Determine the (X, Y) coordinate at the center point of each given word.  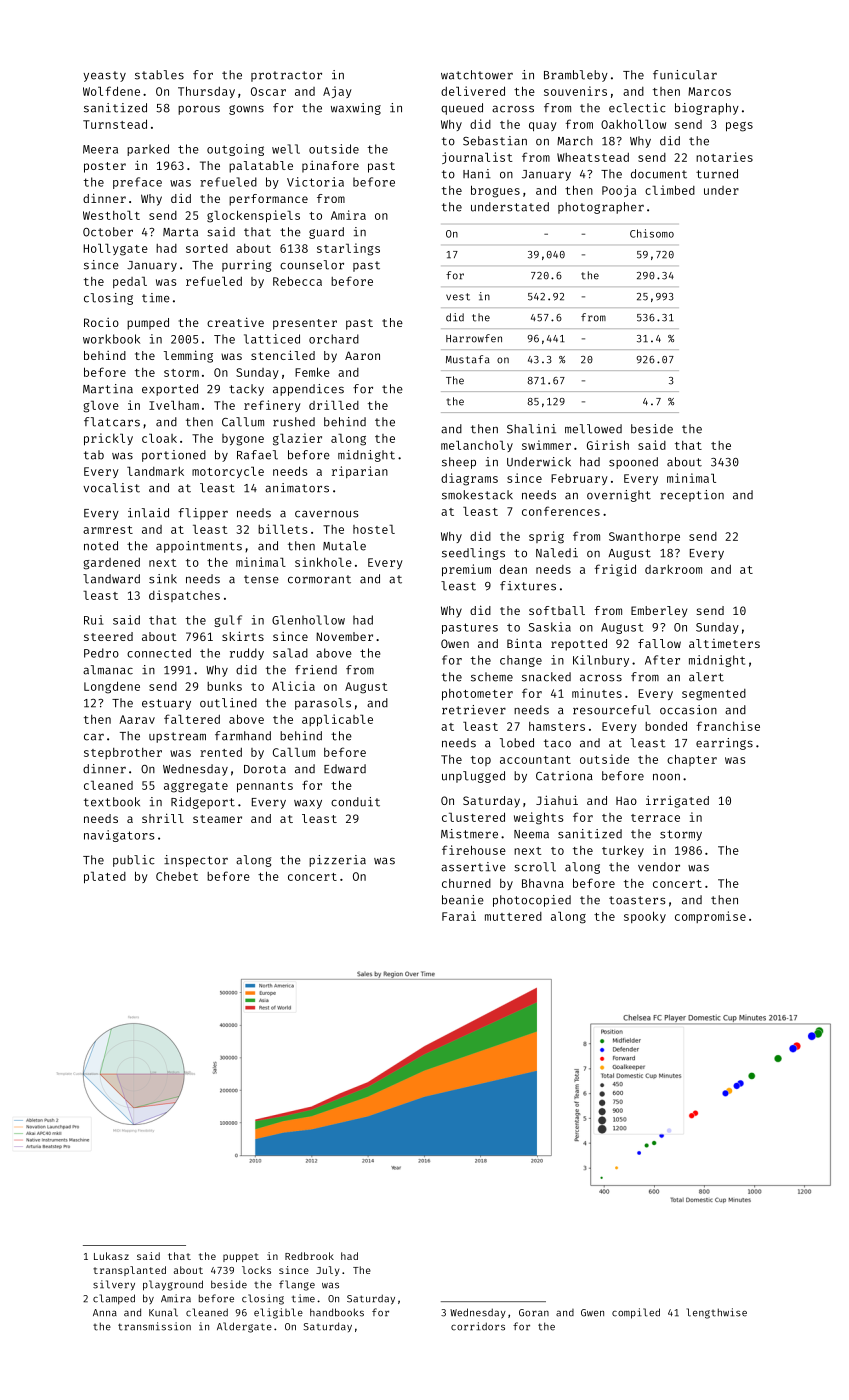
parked (148, 150)
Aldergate (244, 1327)
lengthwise (717, 1313)
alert (706, 677)
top (481, 761)
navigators (119, 836)
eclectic (637, 108)
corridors (478, 1326)
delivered (473, 91)
